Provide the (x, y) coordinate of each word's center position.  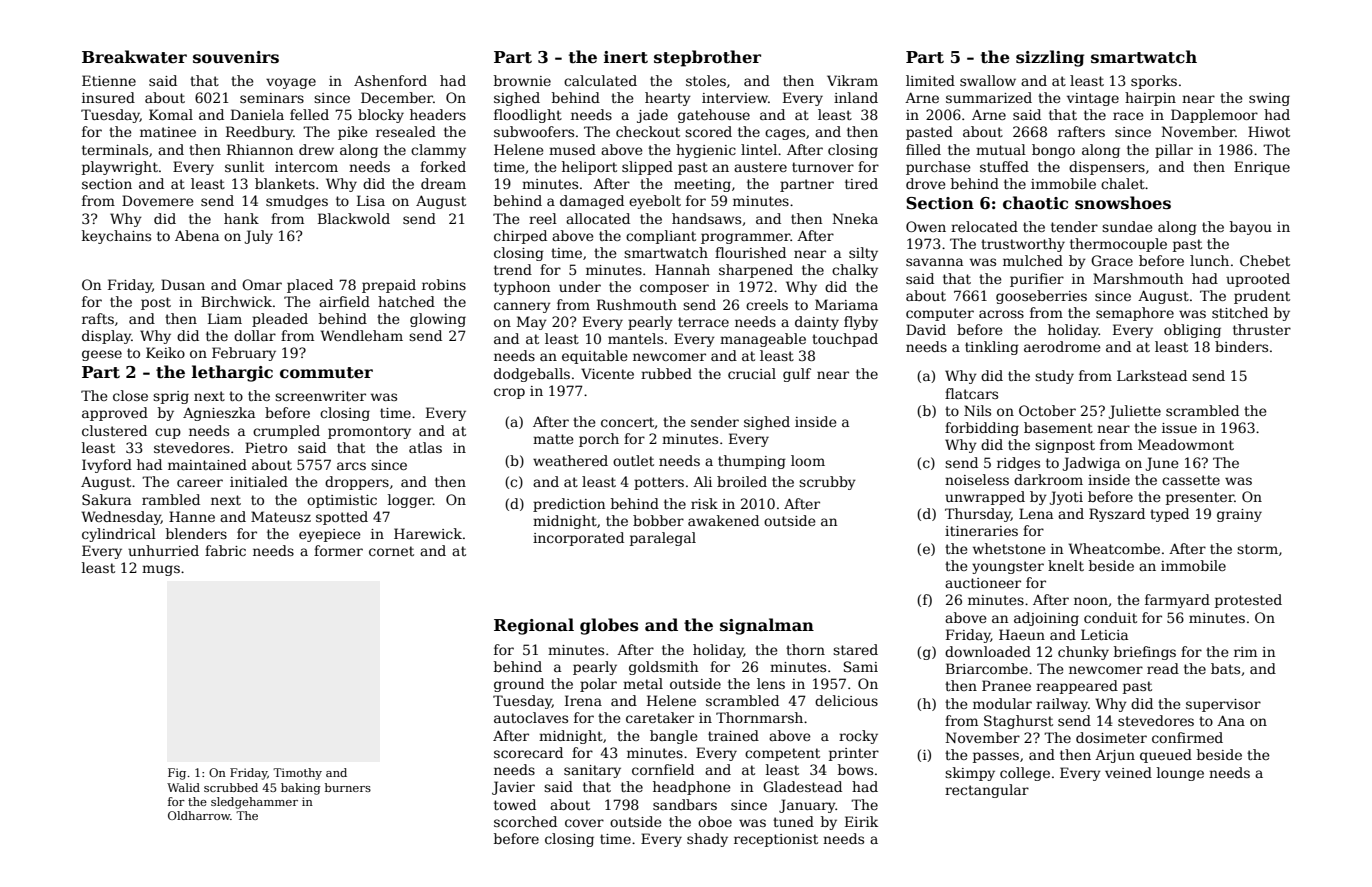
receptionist (776, 840)
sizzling (1050, 58)
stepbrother (707, 58)
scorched (525, 821)
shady (707, 840)
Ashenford (390, 80)
